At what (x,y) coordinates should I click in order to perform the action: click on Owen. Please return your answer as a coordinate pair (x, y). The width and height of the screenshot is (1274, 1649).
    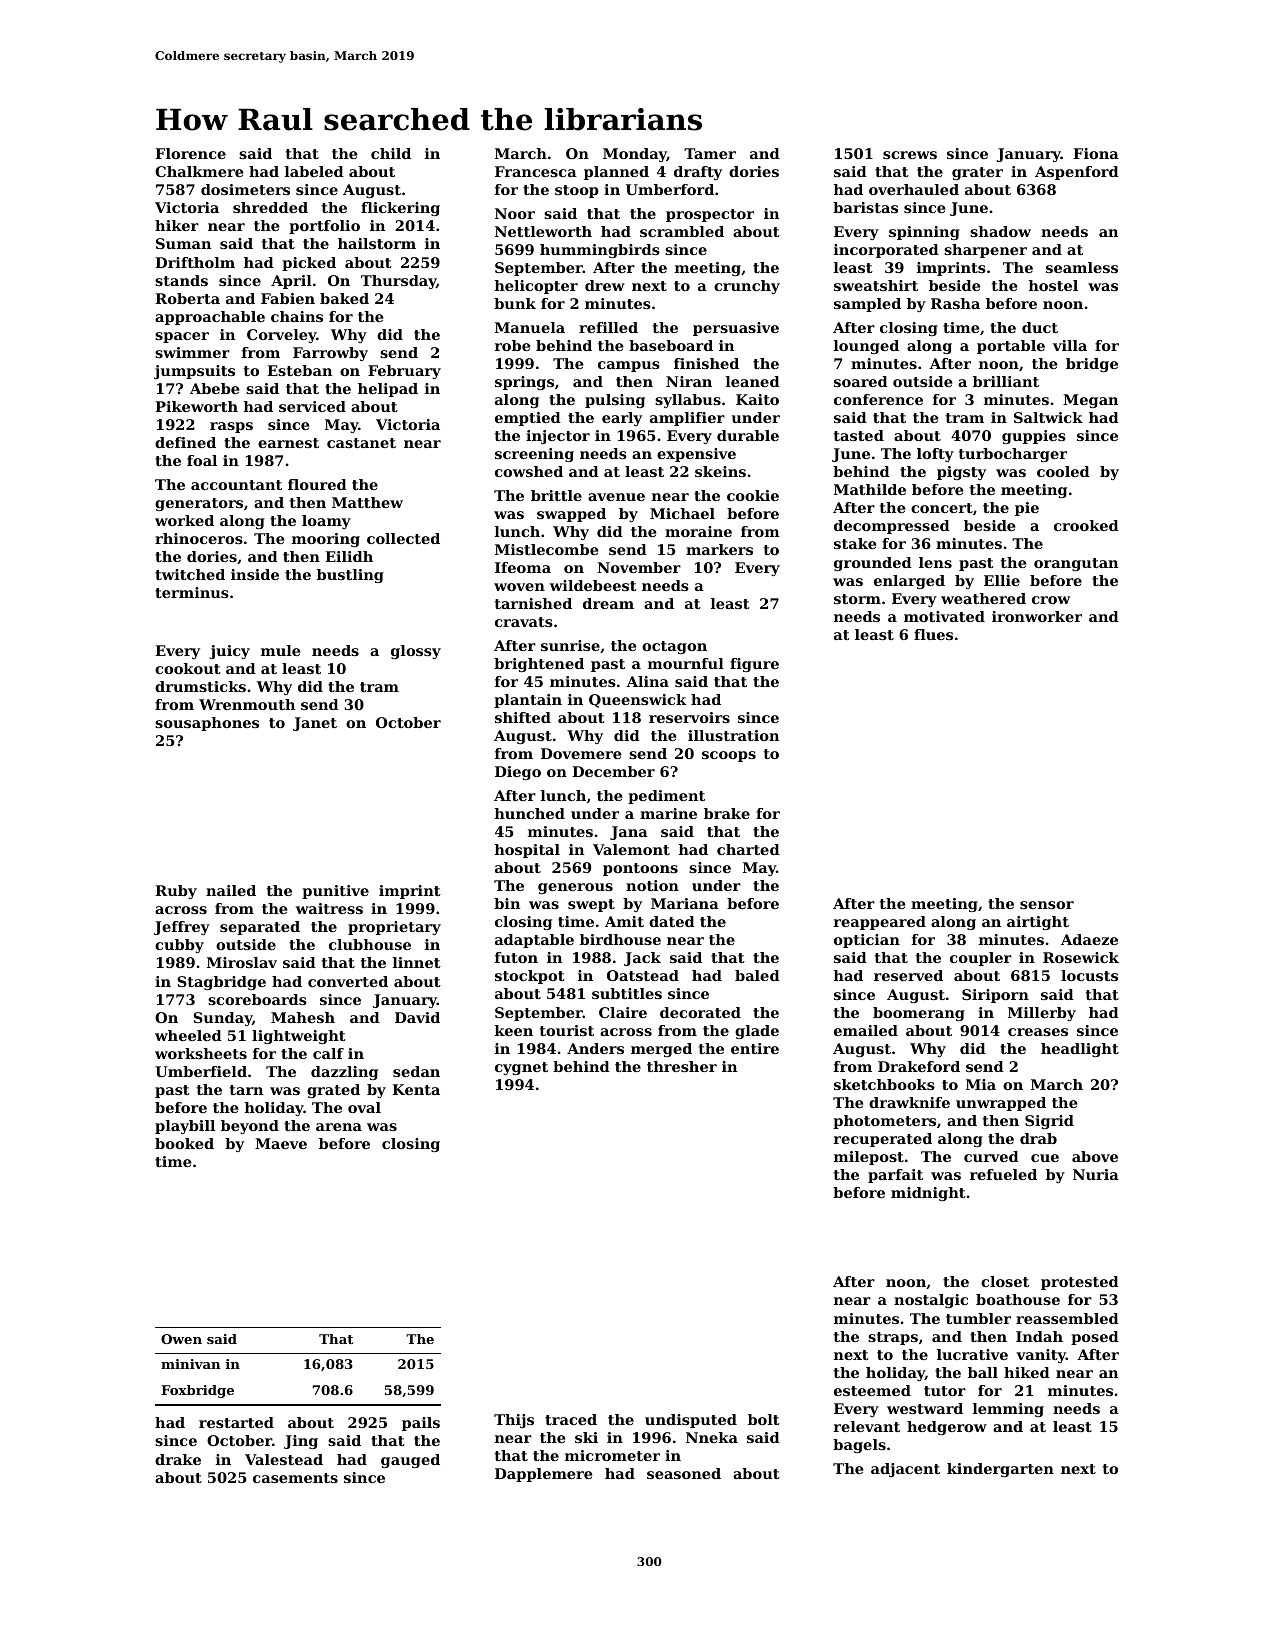
    Looking at the image, I should click on (181, 1339).
